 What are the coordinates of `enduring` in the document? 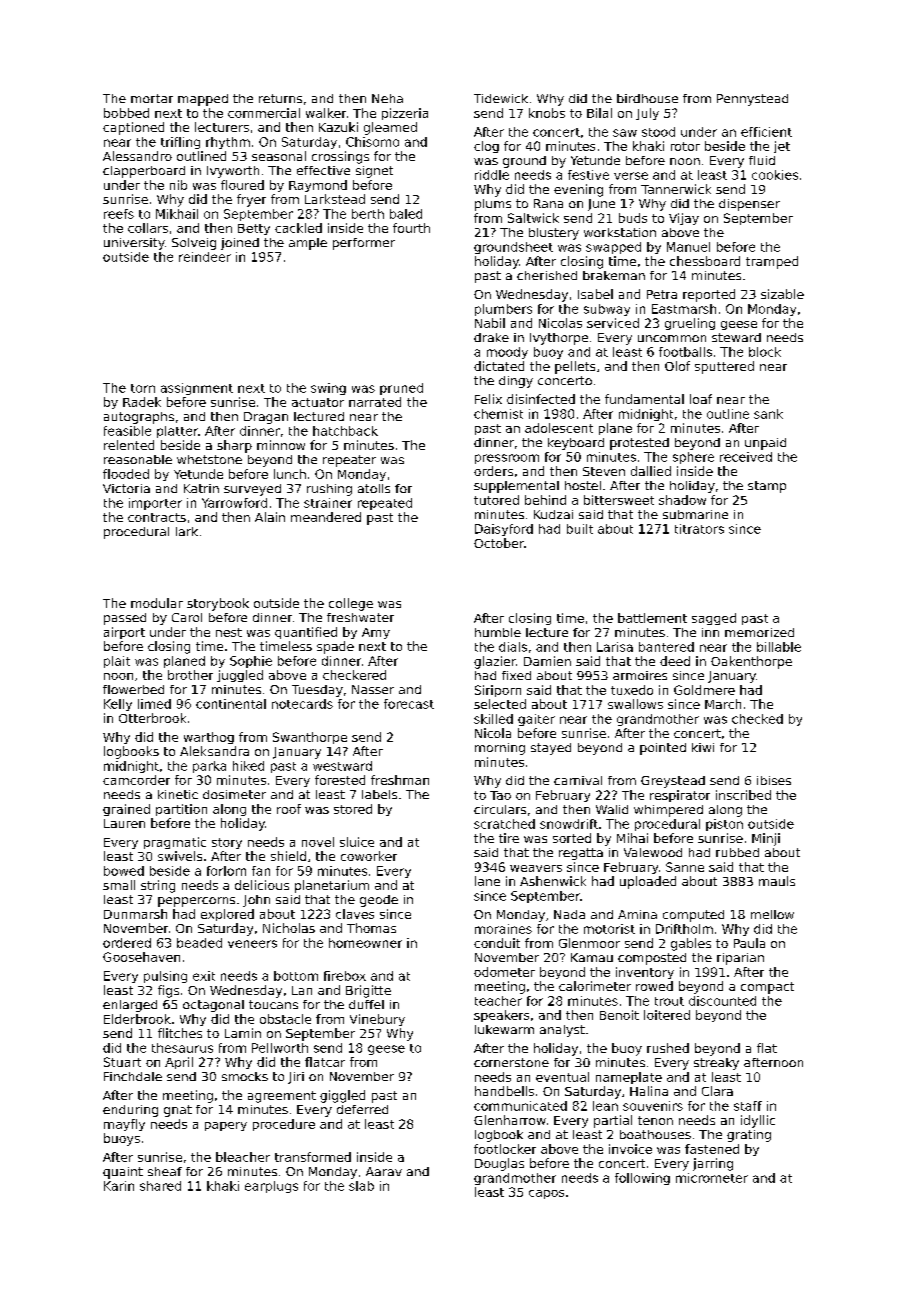 It's located at (130, 1111).
